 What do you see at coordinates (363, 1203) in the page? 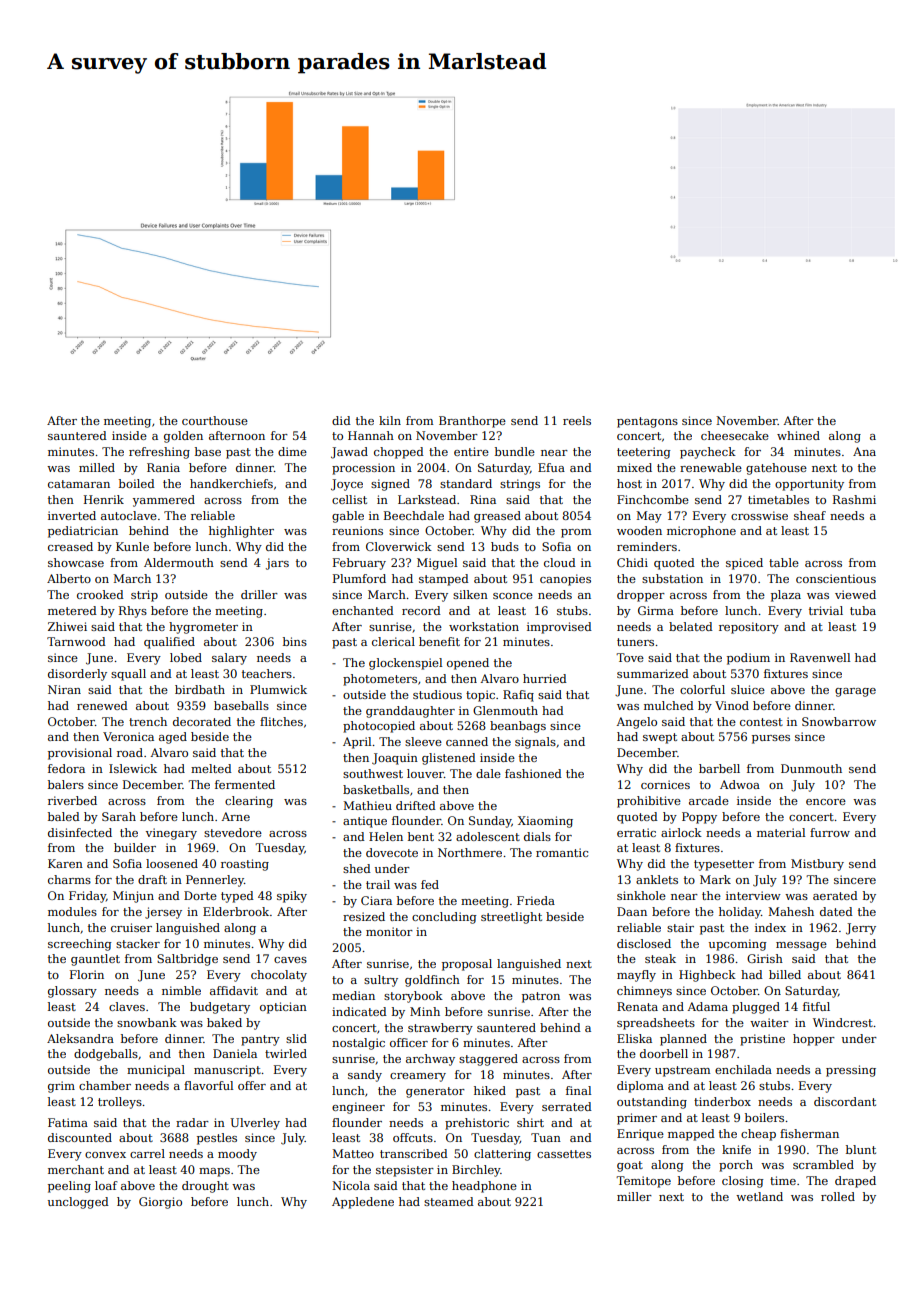
I see `Appledene` at bounding box center [363, 1203].
